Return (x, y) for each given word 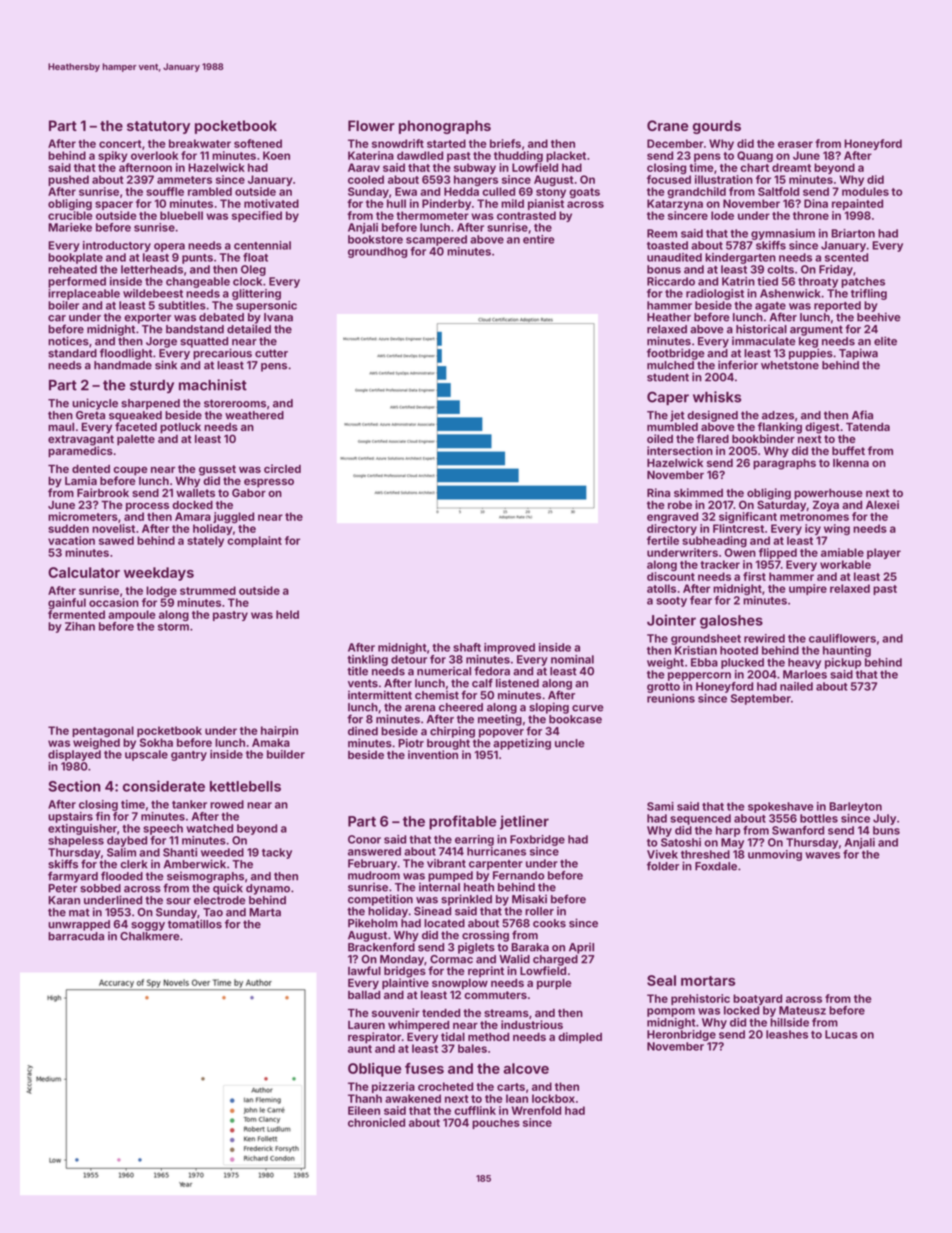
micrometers (83, 516)
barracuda (76, 936)
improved (509, 648)
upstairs (70, 817)
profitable (463, 822)
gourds (717, 127)
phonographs (445, 127)
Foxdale (716, 866)
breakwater (200, 143)
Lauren (366, 1025)
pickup (843, 663)
